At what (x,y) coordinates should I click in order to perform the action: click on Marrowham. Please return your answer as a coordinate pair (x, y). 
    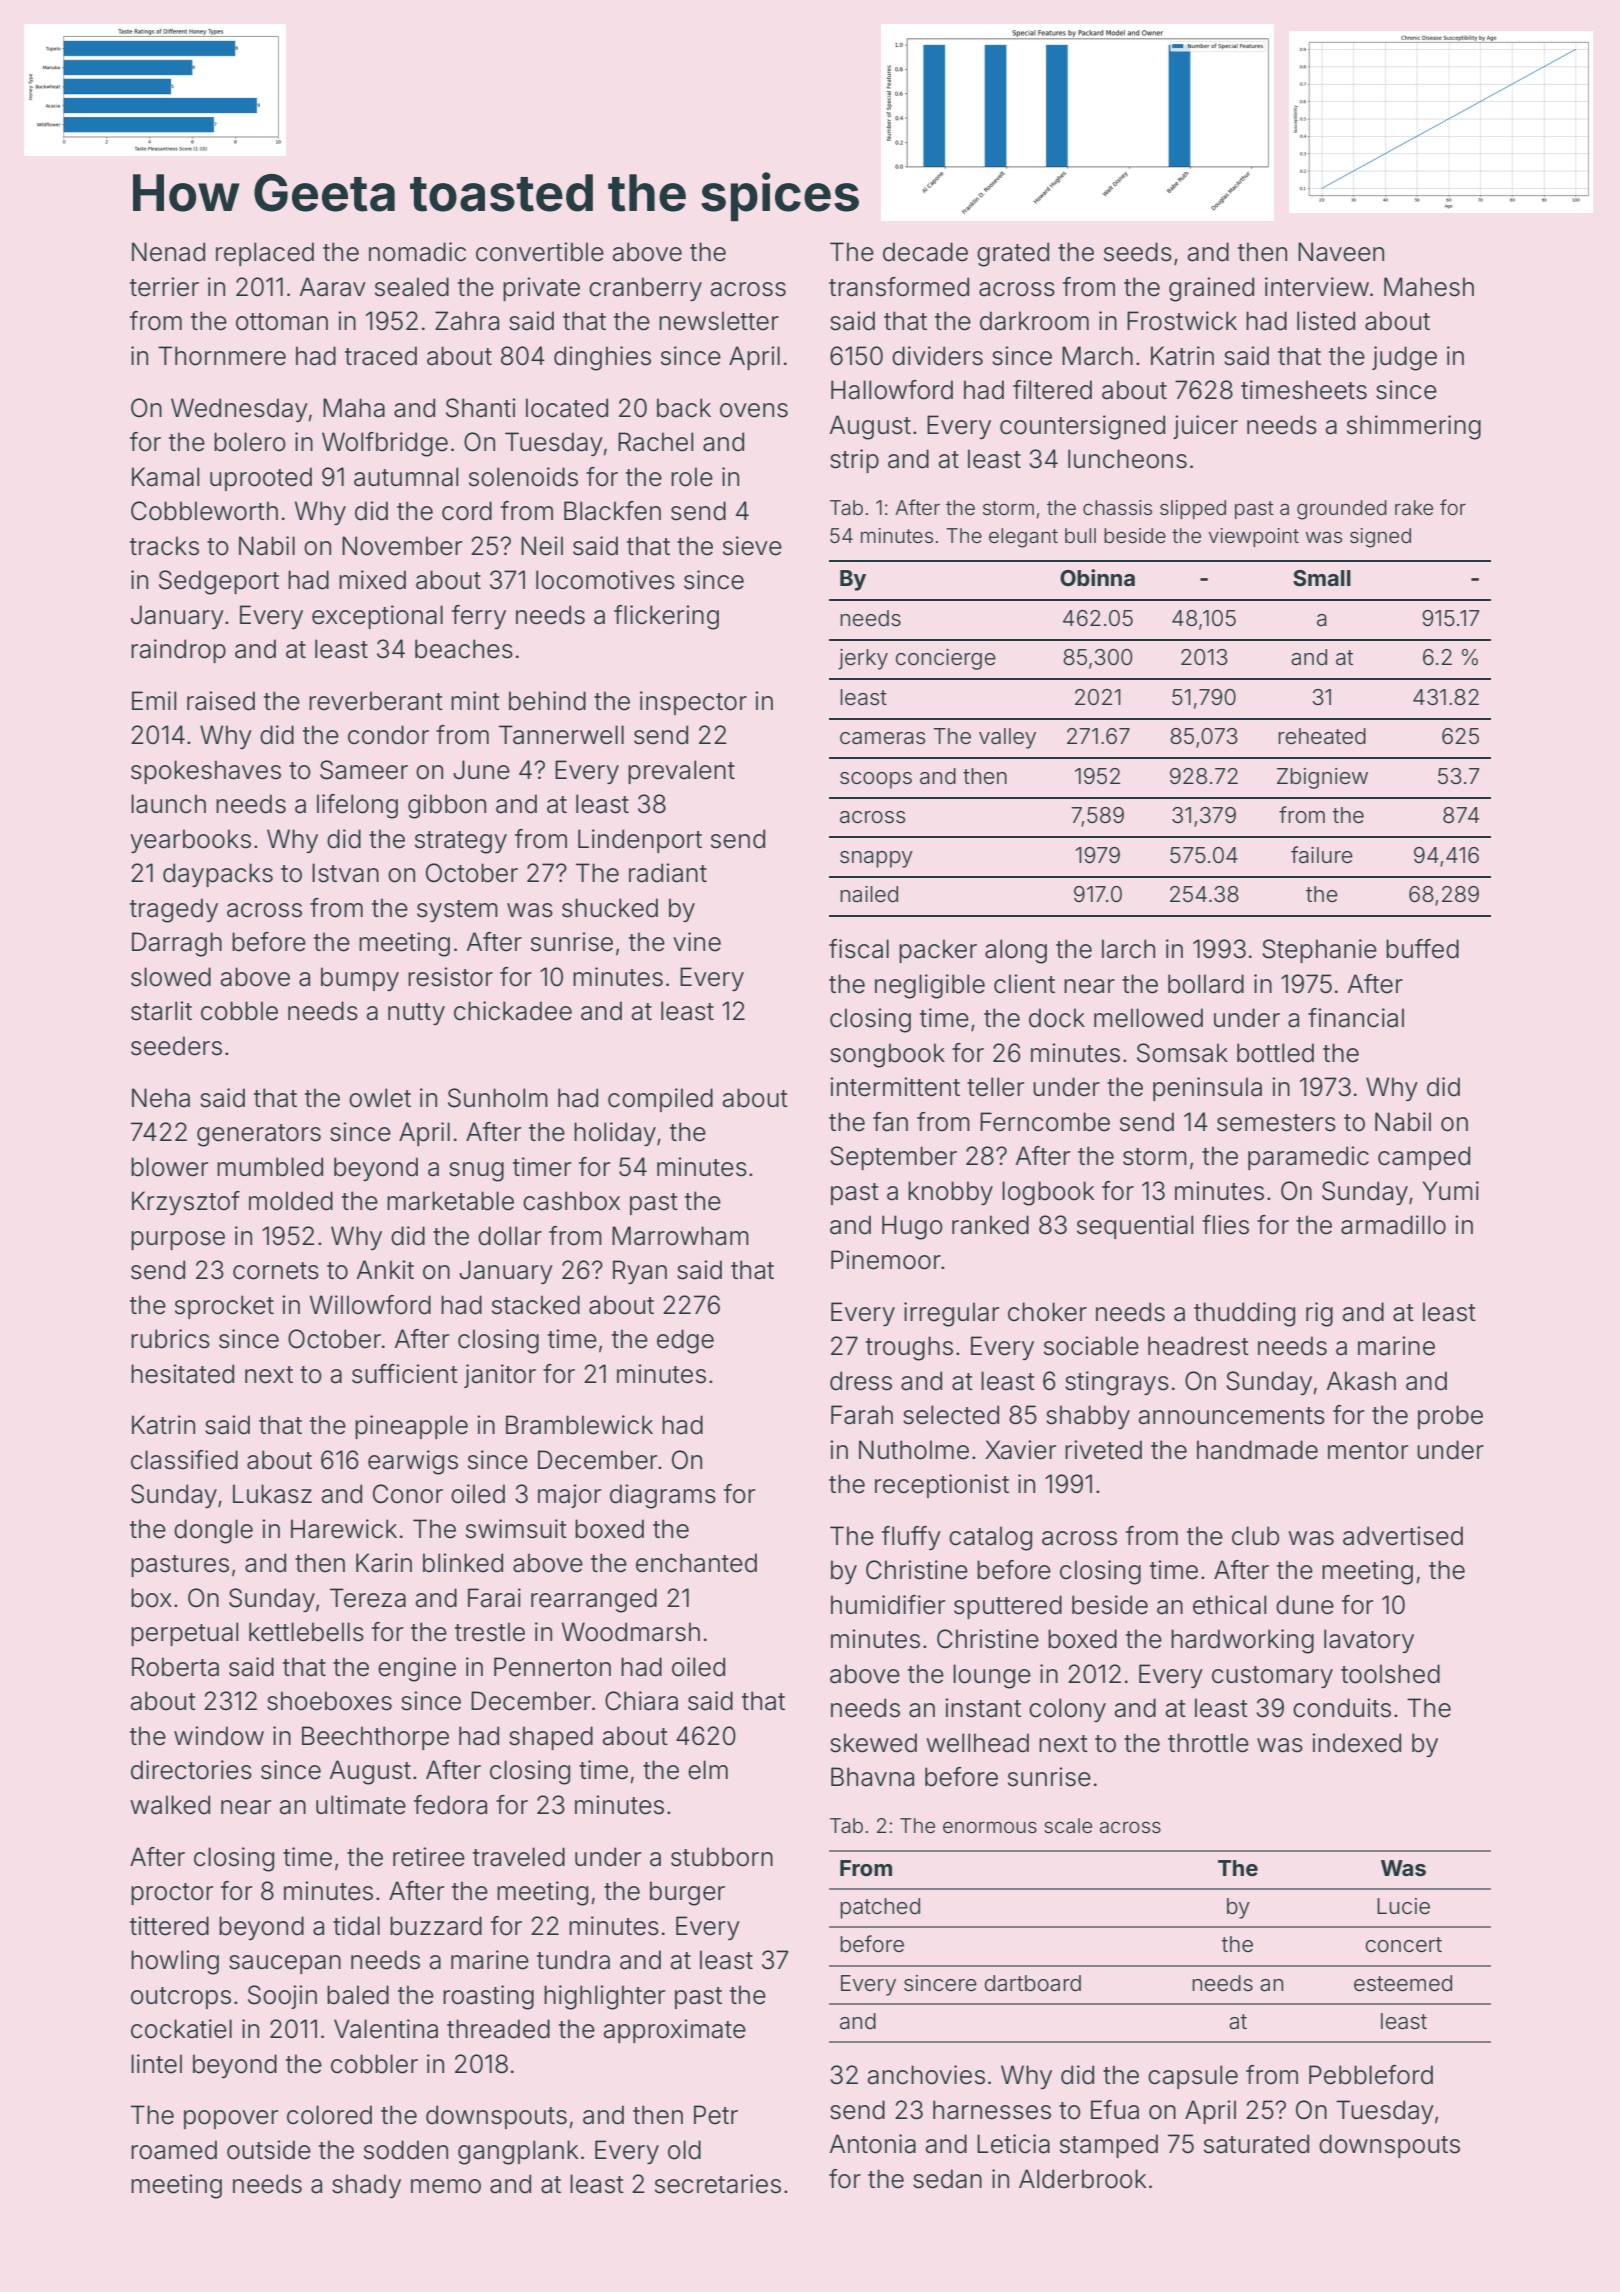
    Looking at the image, I should click on (680, 1236).
